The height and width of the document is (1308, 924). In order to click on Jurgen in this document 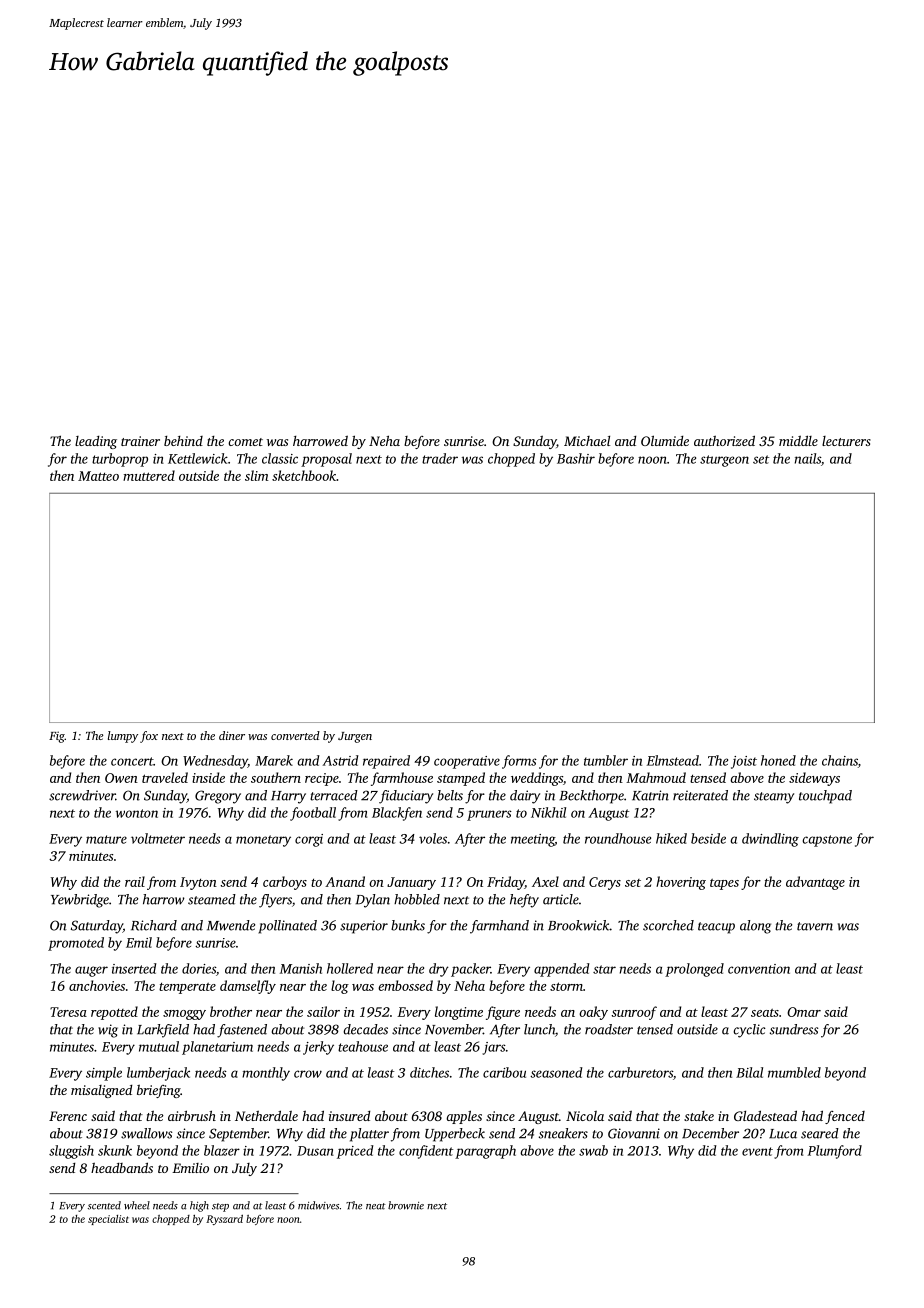, I will do `click(355, 737)`.
